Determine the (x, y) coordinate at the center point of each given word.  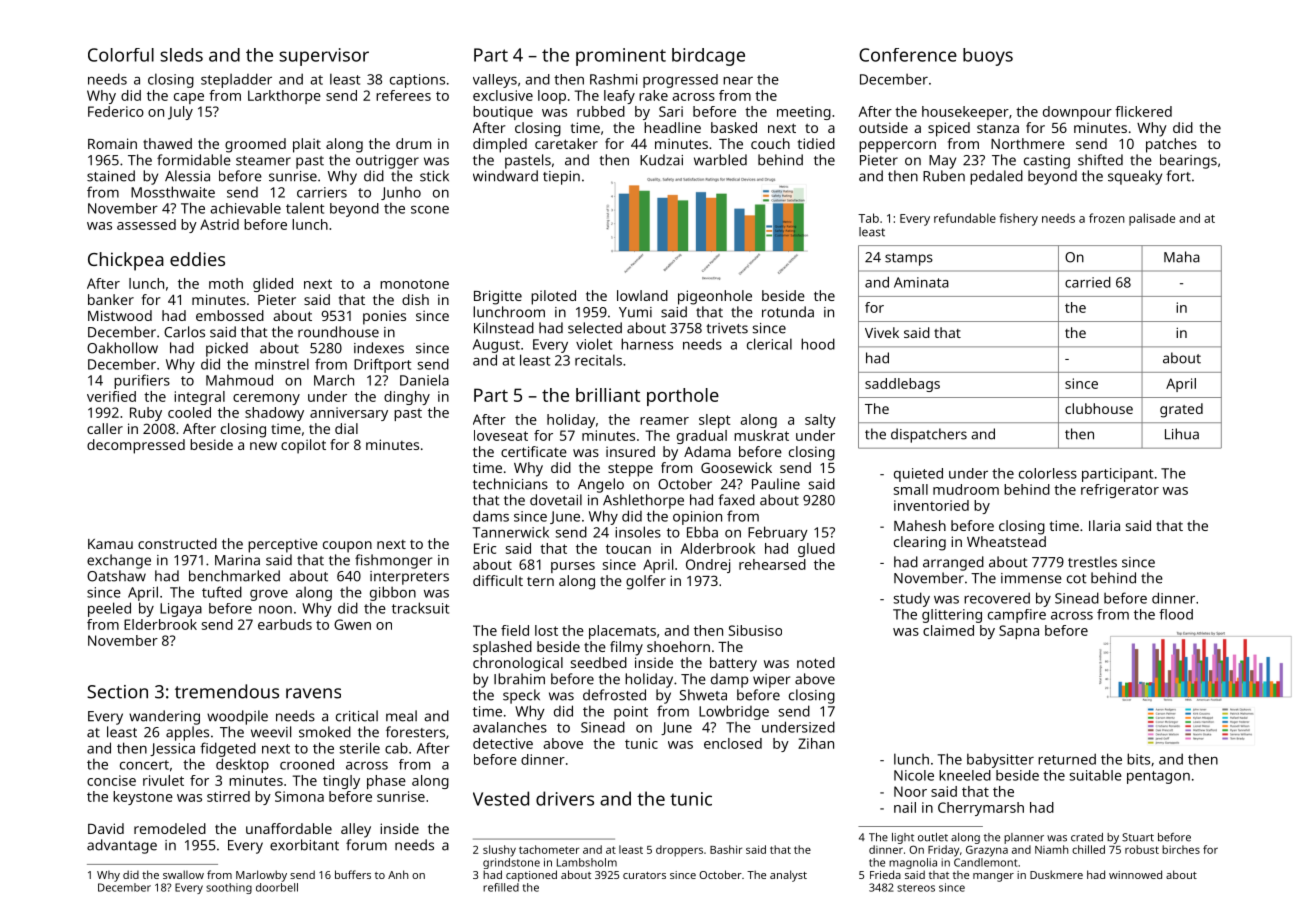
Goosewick (736, 467)
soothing (229, 888)
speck (521, 696)
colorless (1048, 473)
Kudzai (661, 160)
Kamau (110, 544)
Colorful (121, 55)
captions (417, 81)
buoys (988, 57)
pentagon (1158, 777)
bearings (1188, 161)
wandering (164, 717)
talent (305, 208)
